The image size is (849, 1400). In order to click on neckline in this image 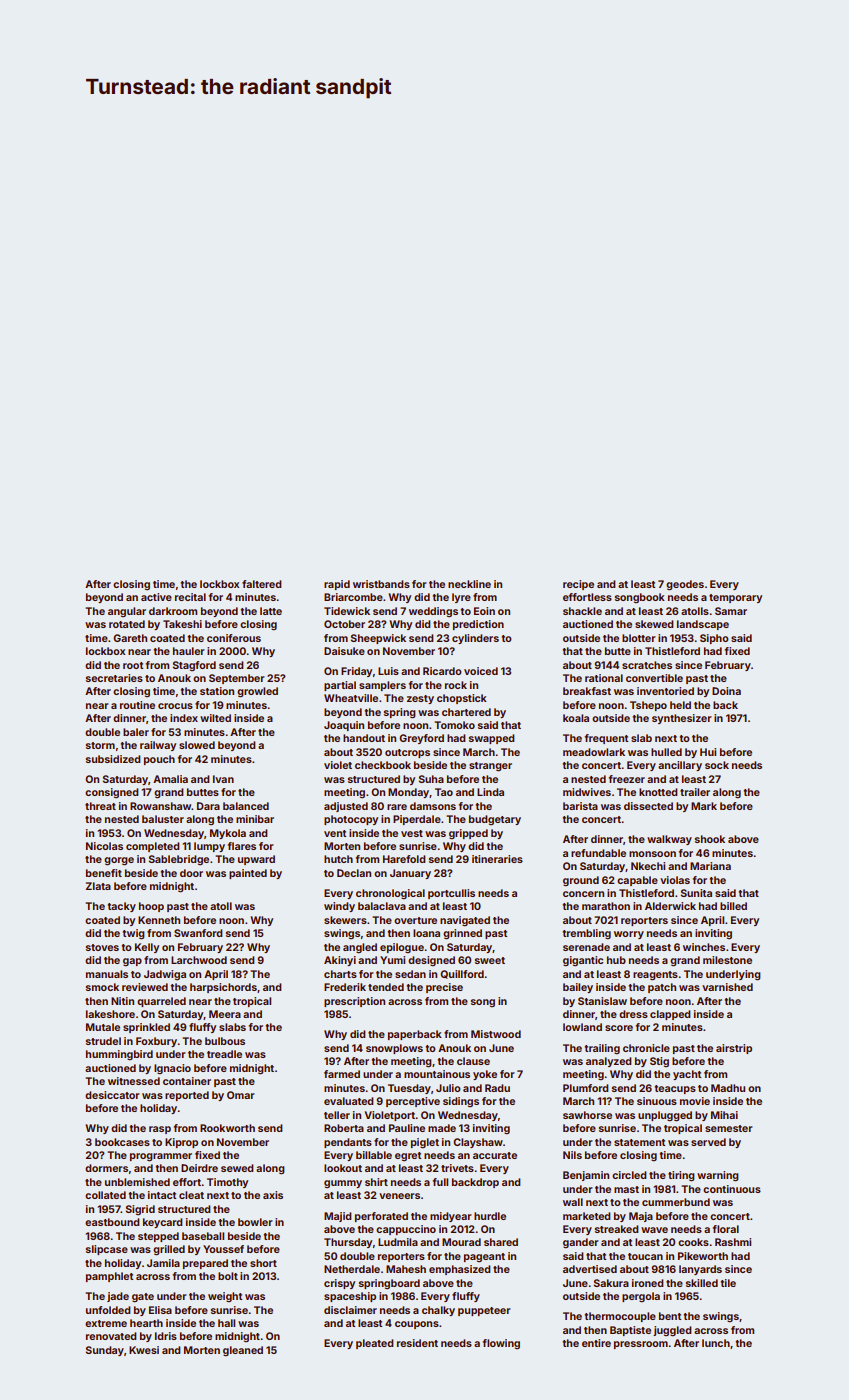, I will do `click(469, 584)`.
